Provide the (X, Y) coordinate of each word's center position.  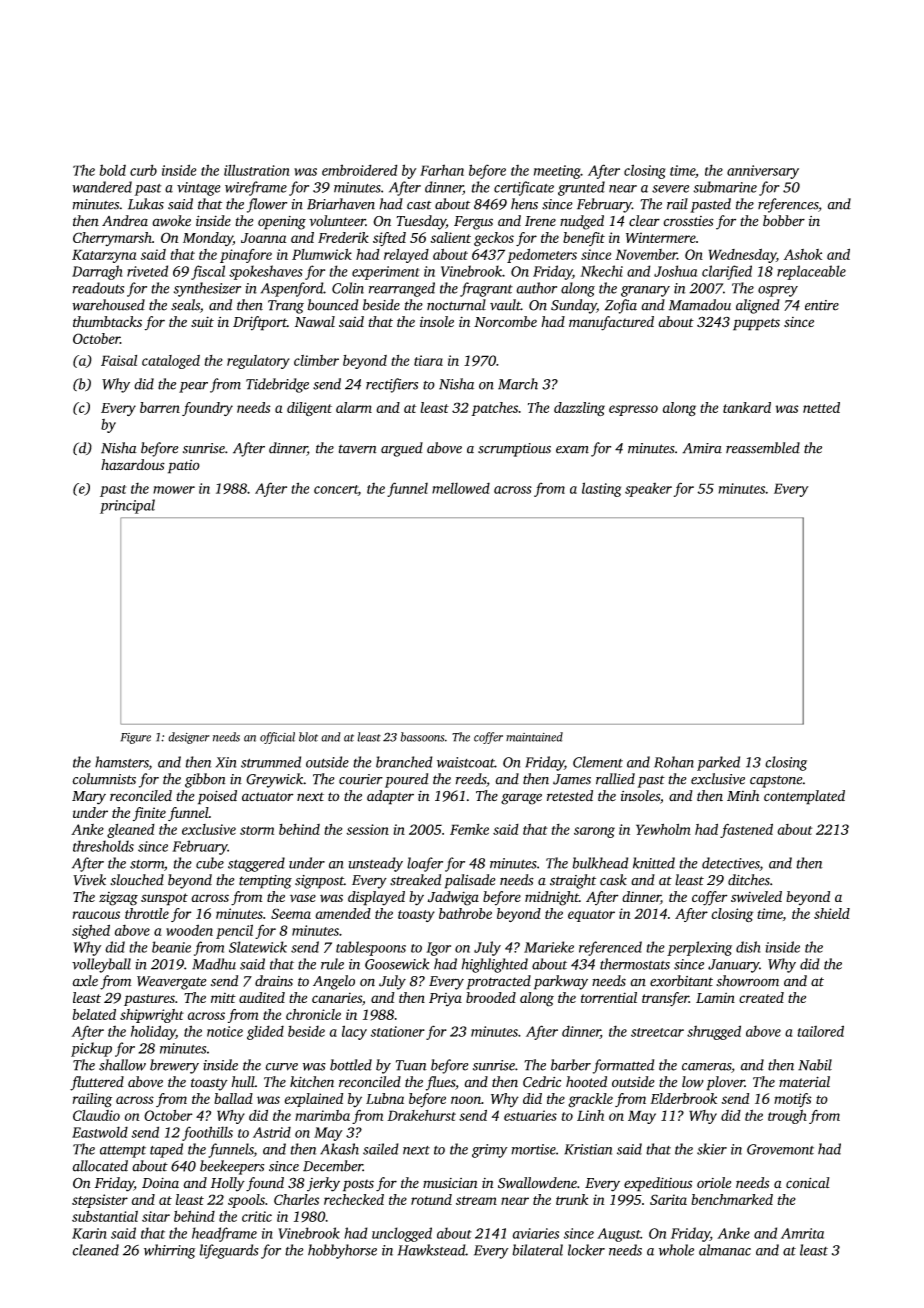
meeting (557, 172)
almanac (725, 1250)
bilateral (537, 1250)
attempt (123, 1152)
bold (112, 170)
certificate (524, 188)
